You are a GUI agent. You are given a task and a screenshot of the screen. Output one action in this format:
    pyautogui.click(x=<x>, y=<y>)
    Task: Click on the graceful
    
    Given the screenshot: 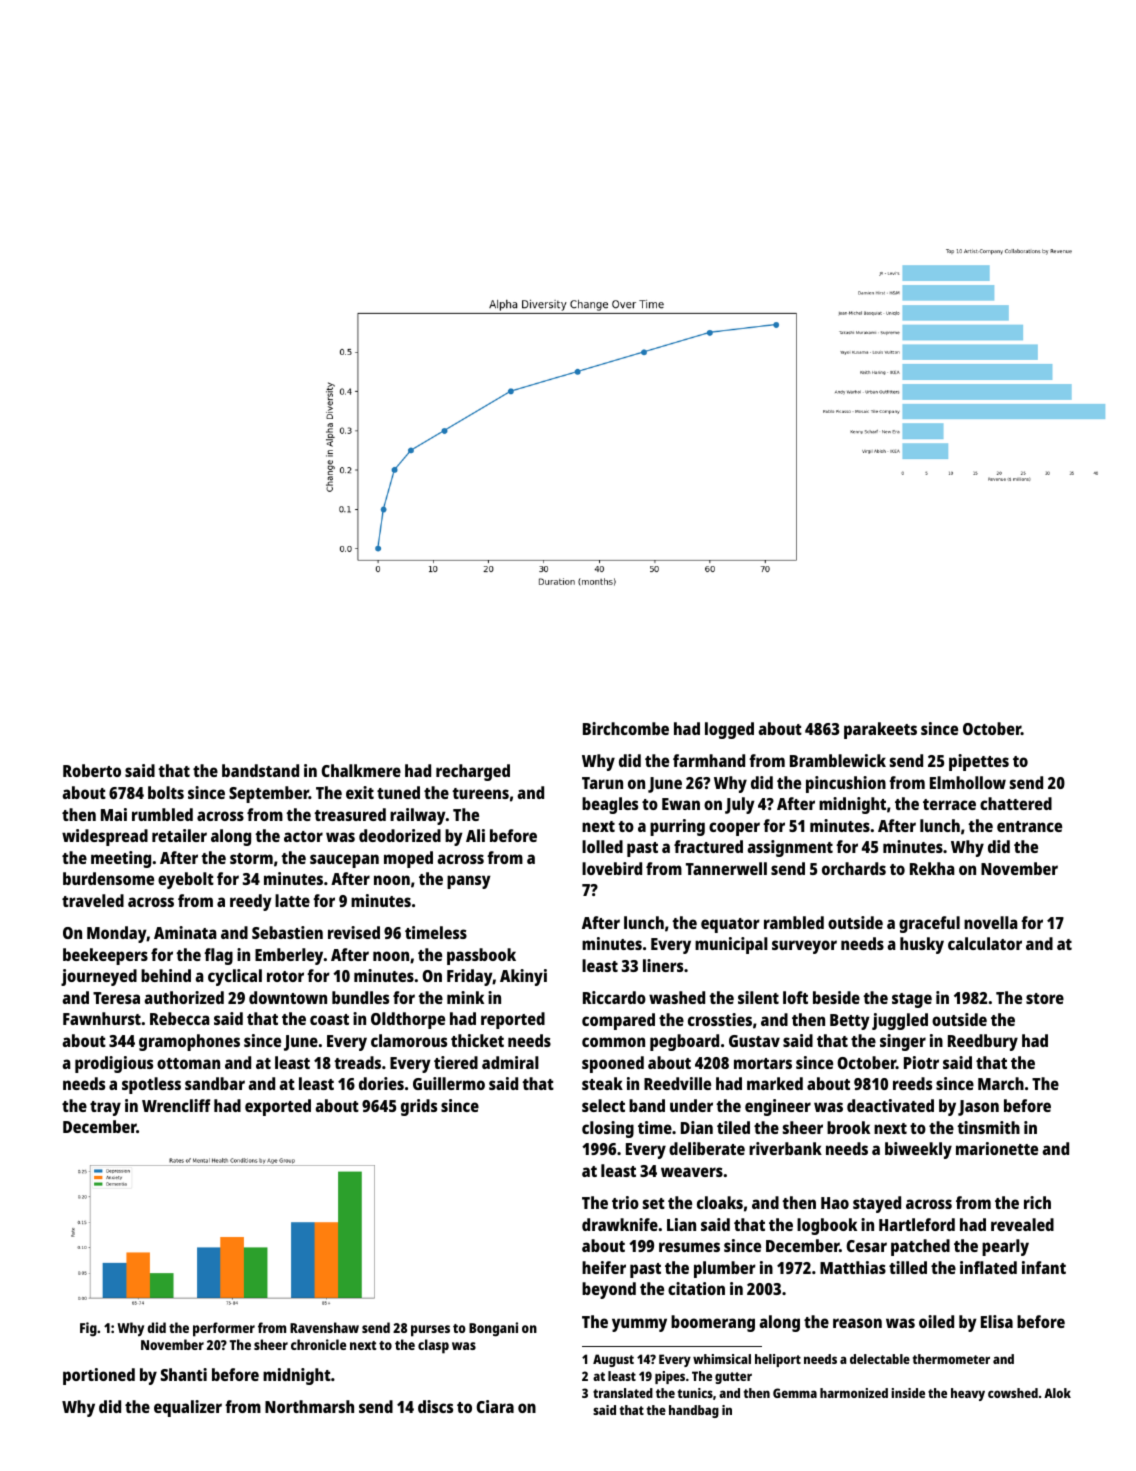 What is the action you would take?
    pyautogui.click(x=929, y=924)
